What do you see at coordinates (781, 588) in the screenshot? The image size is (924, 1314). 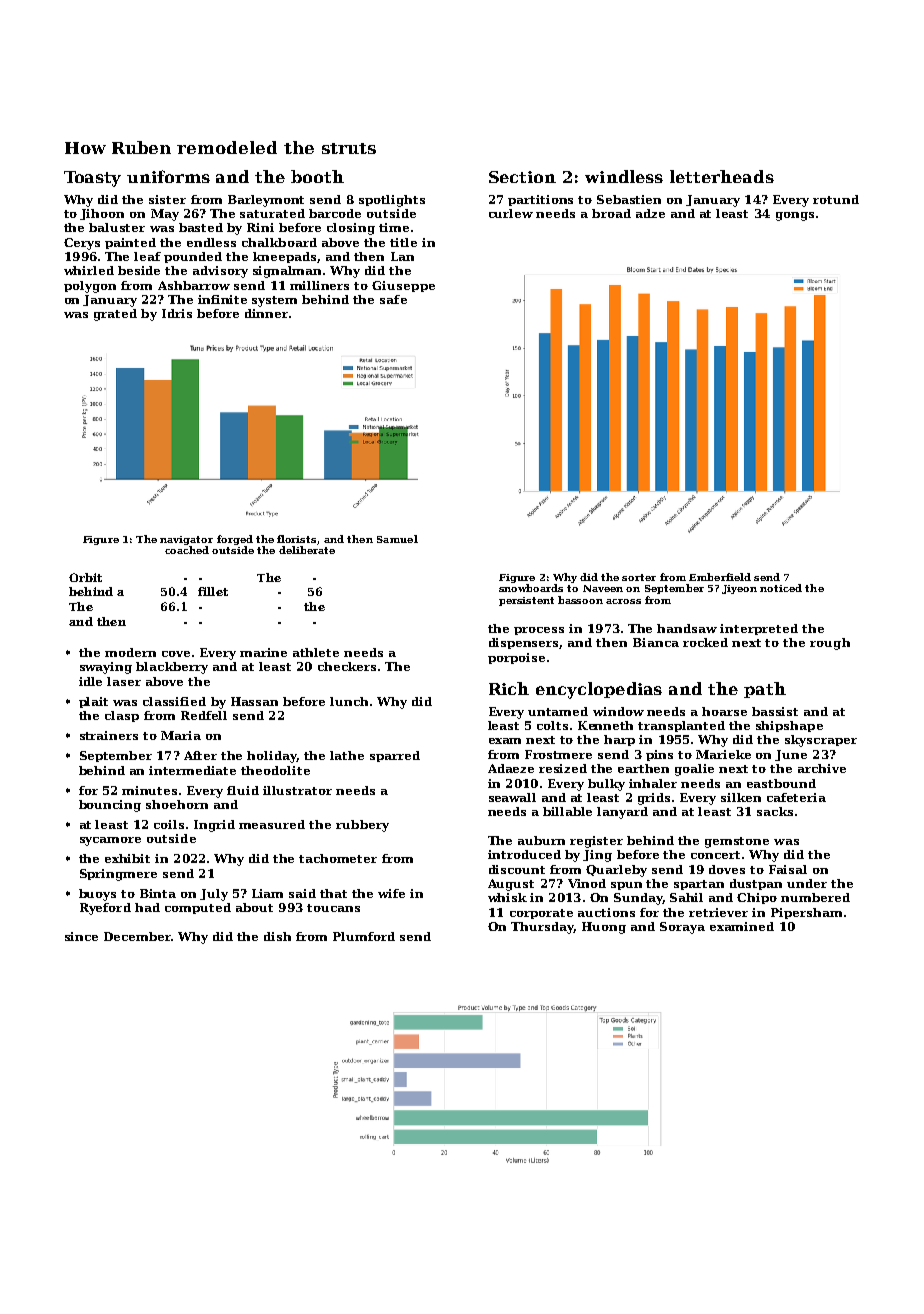 I see `noticed` at bounding box center [781, 588].
